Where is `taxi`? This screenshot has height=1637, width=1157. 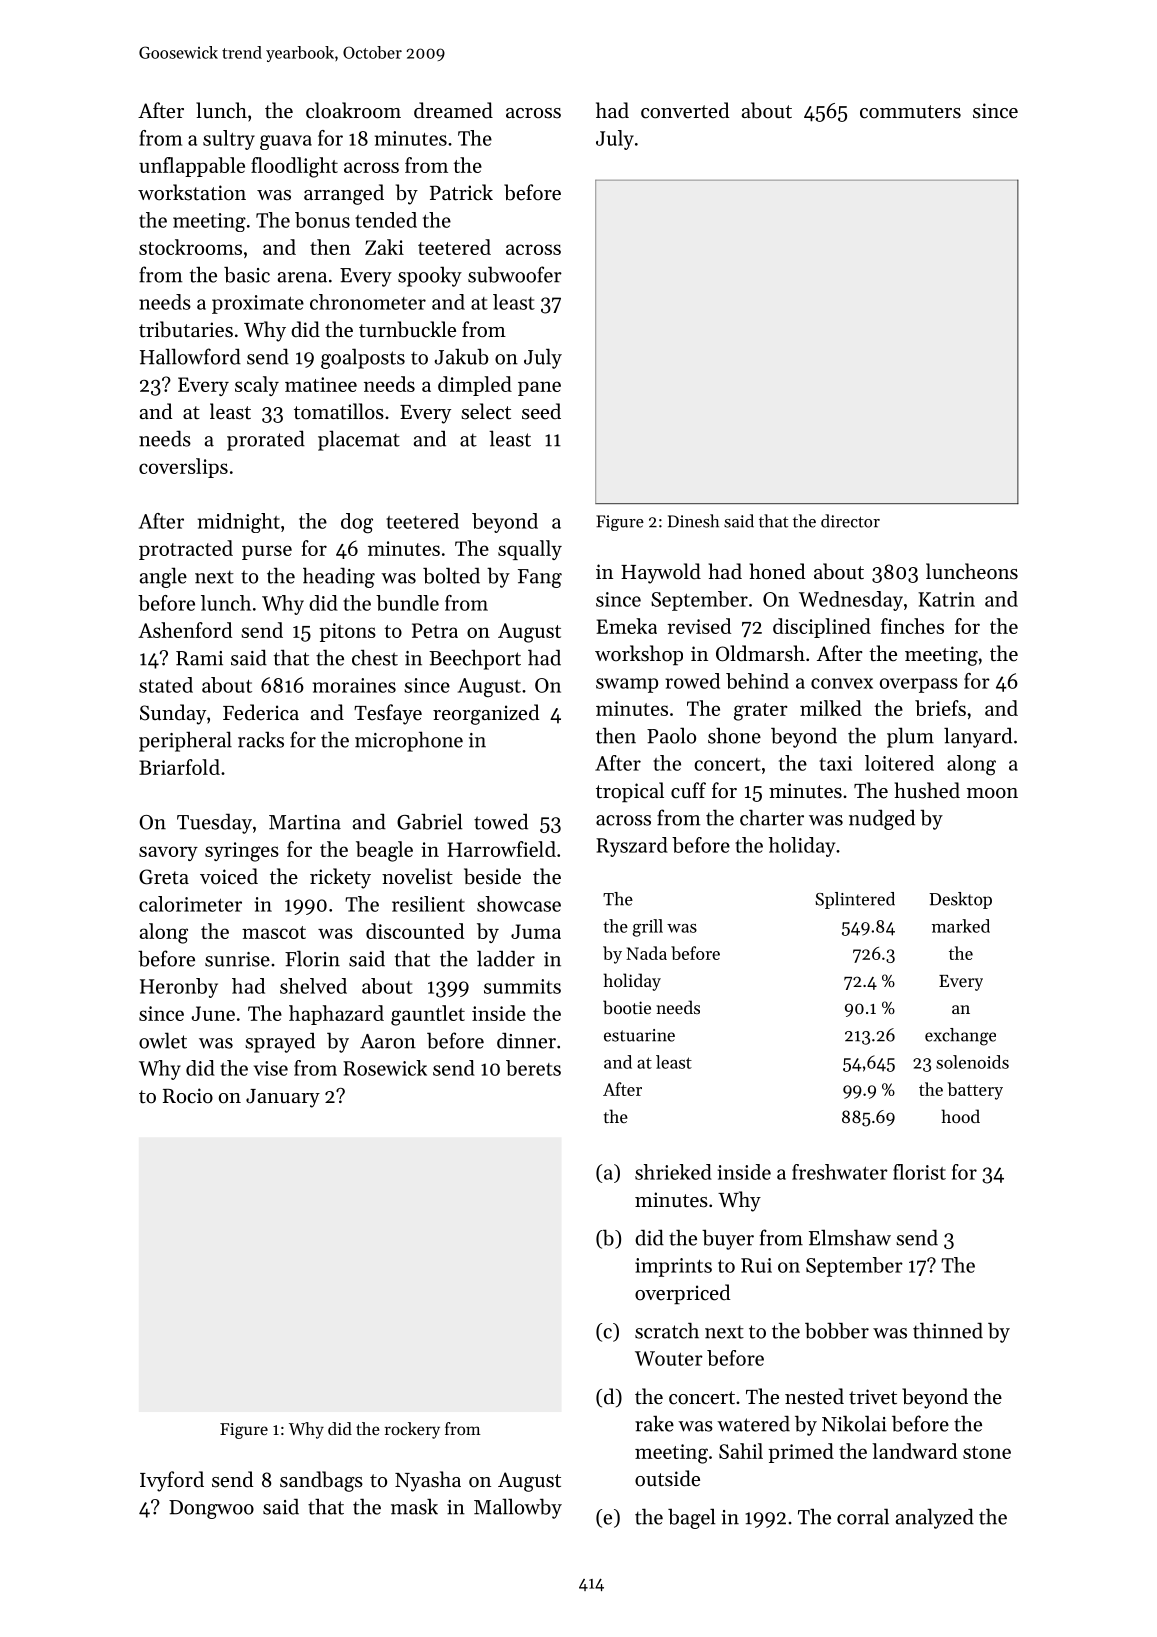 taxi is located at coordinates (835, 763).
